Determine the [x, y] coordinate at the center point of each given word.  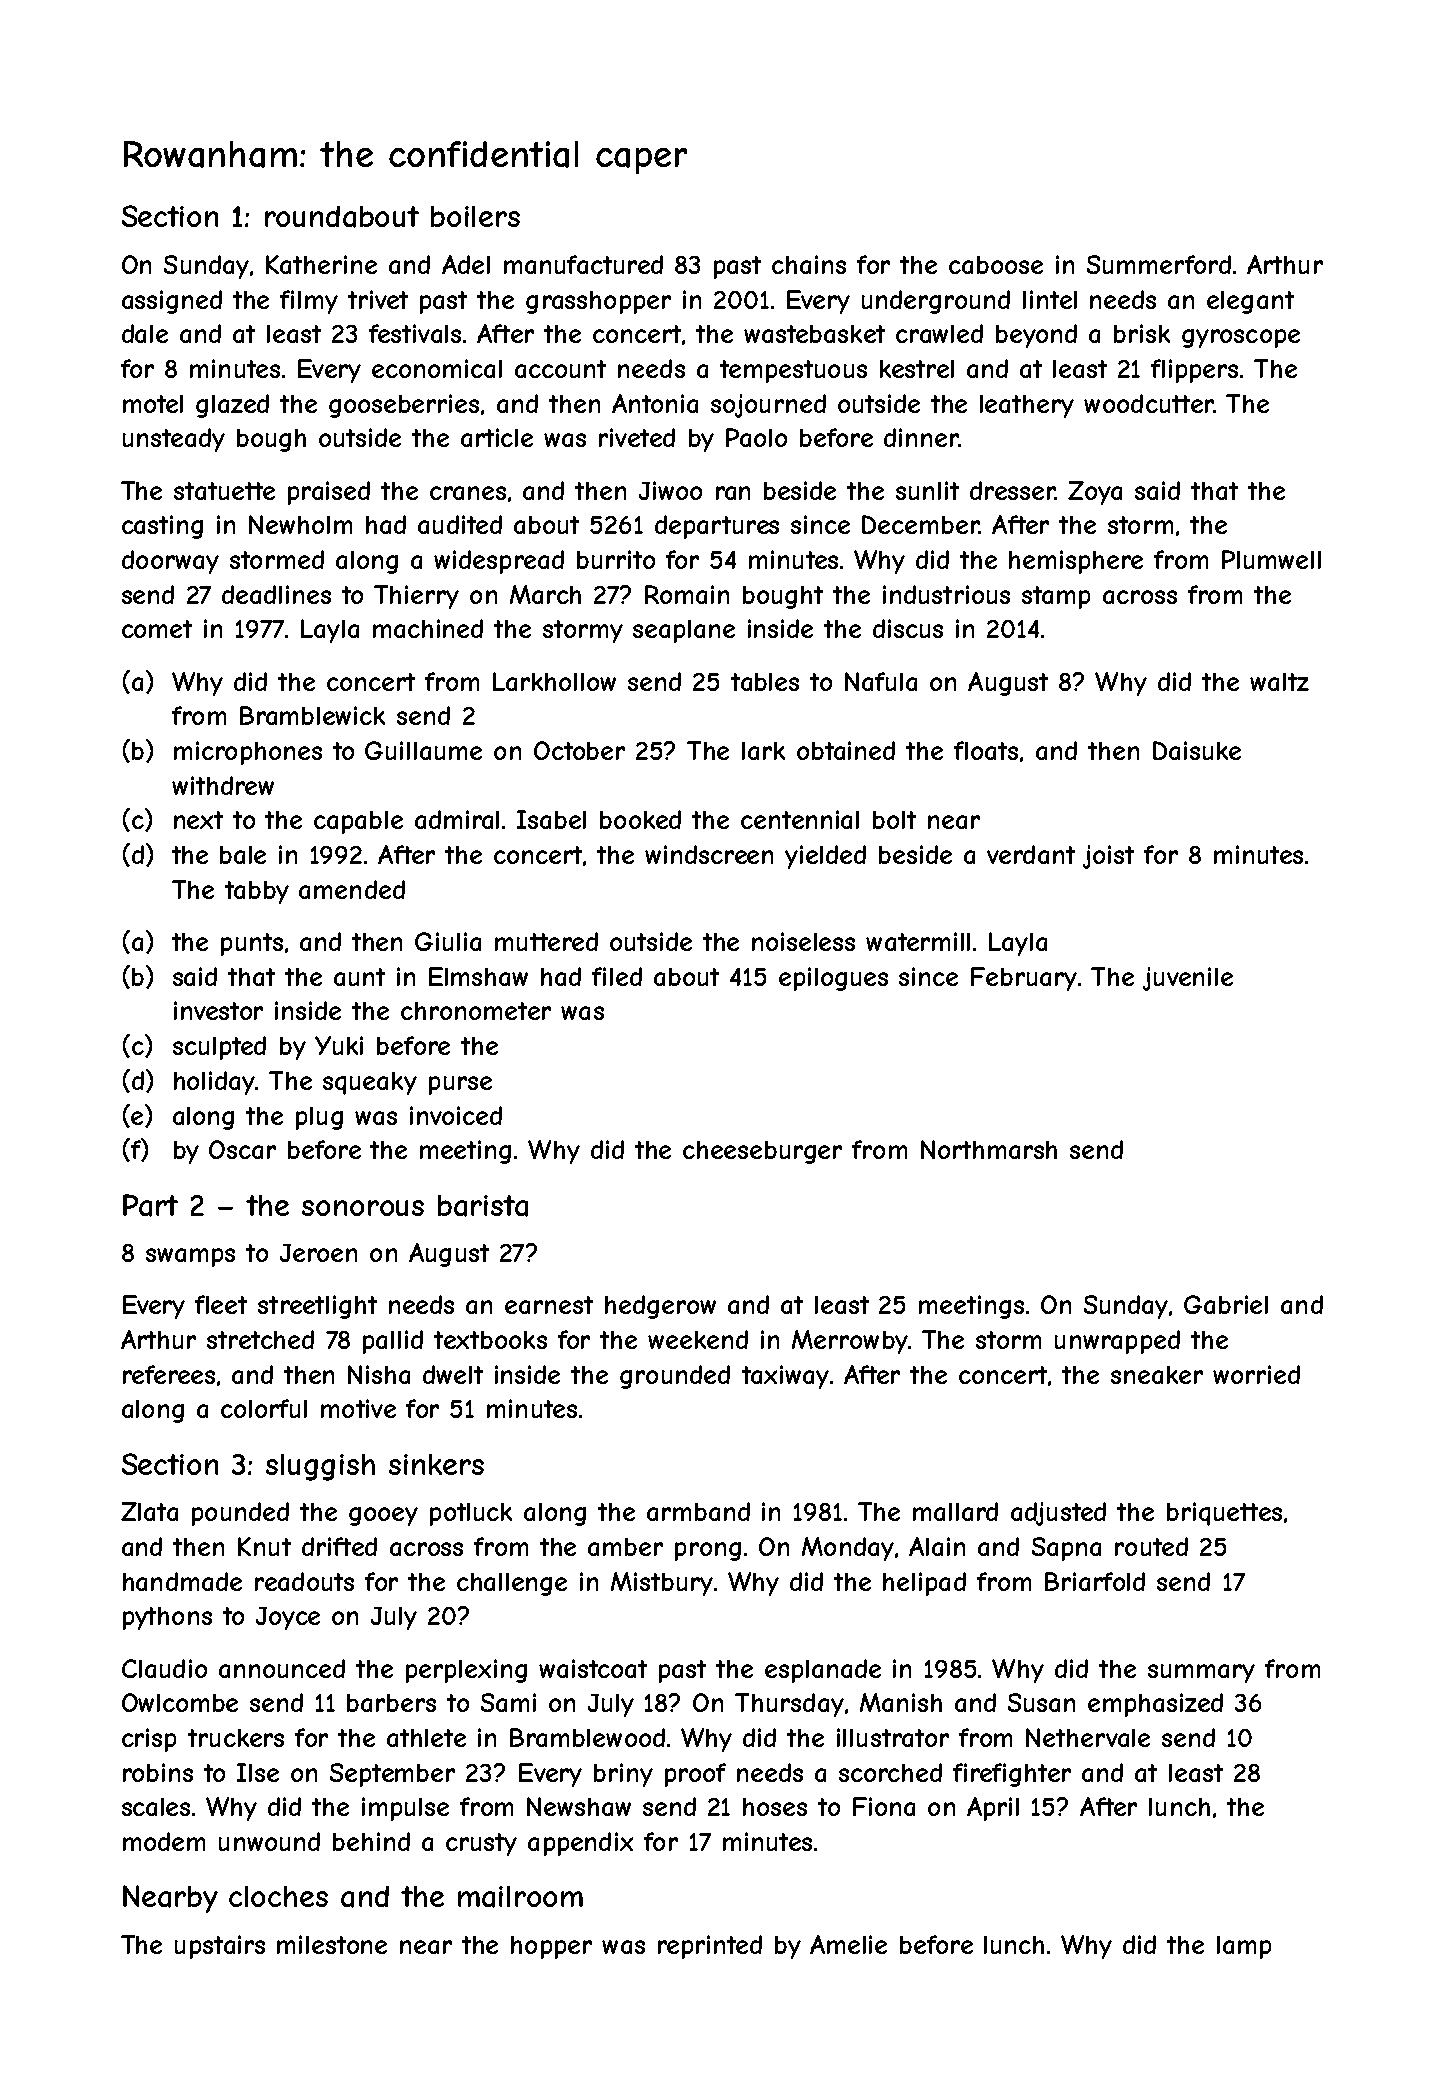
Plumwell [1271, 559]
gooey [383, 1516]
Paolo [756, 437]
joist [1108, 857]
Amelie [848, 1944]
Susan [1041, 1702]
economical [437, 368]
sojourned [768, 406]
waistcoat [593, 1668]
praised [329, 493]
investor [218, 1010]
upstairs [220, 1947]
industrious [946, 594]
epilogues [833, 979]
